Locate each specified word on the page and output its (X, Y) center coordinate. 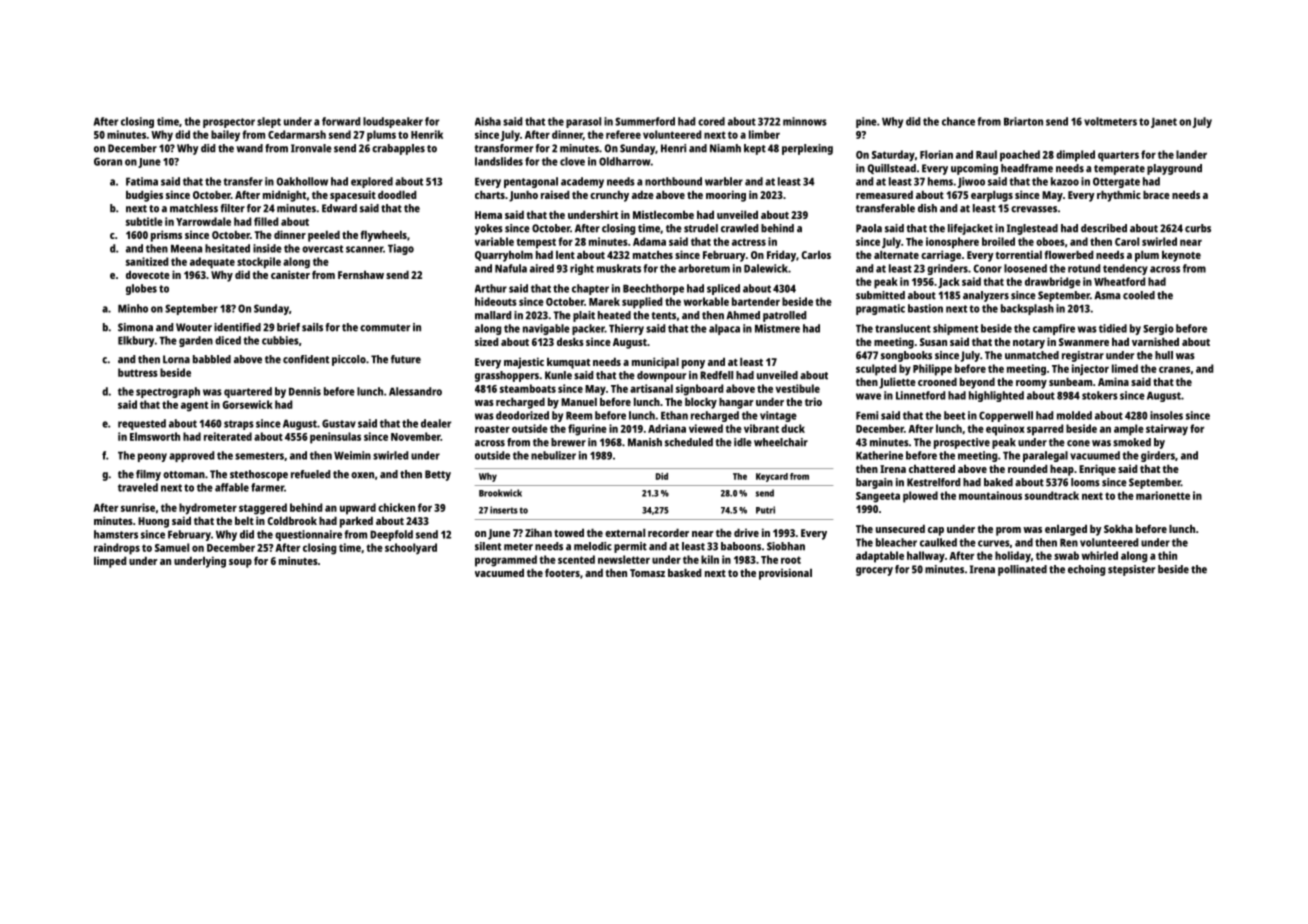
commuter (385, 328)
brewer (568, 442)
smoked (1132, 442)
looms (1085, 482)
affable (232, 487)
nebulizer (553, 455)
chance (958, 121)
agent (194, 406)
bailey (225, 136)
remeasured (884, 194)
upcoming (974, 169)
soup (240, 563)
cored (711, 121)
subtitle (144, 221)
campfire (1054, 329)
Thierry (626, 329)
